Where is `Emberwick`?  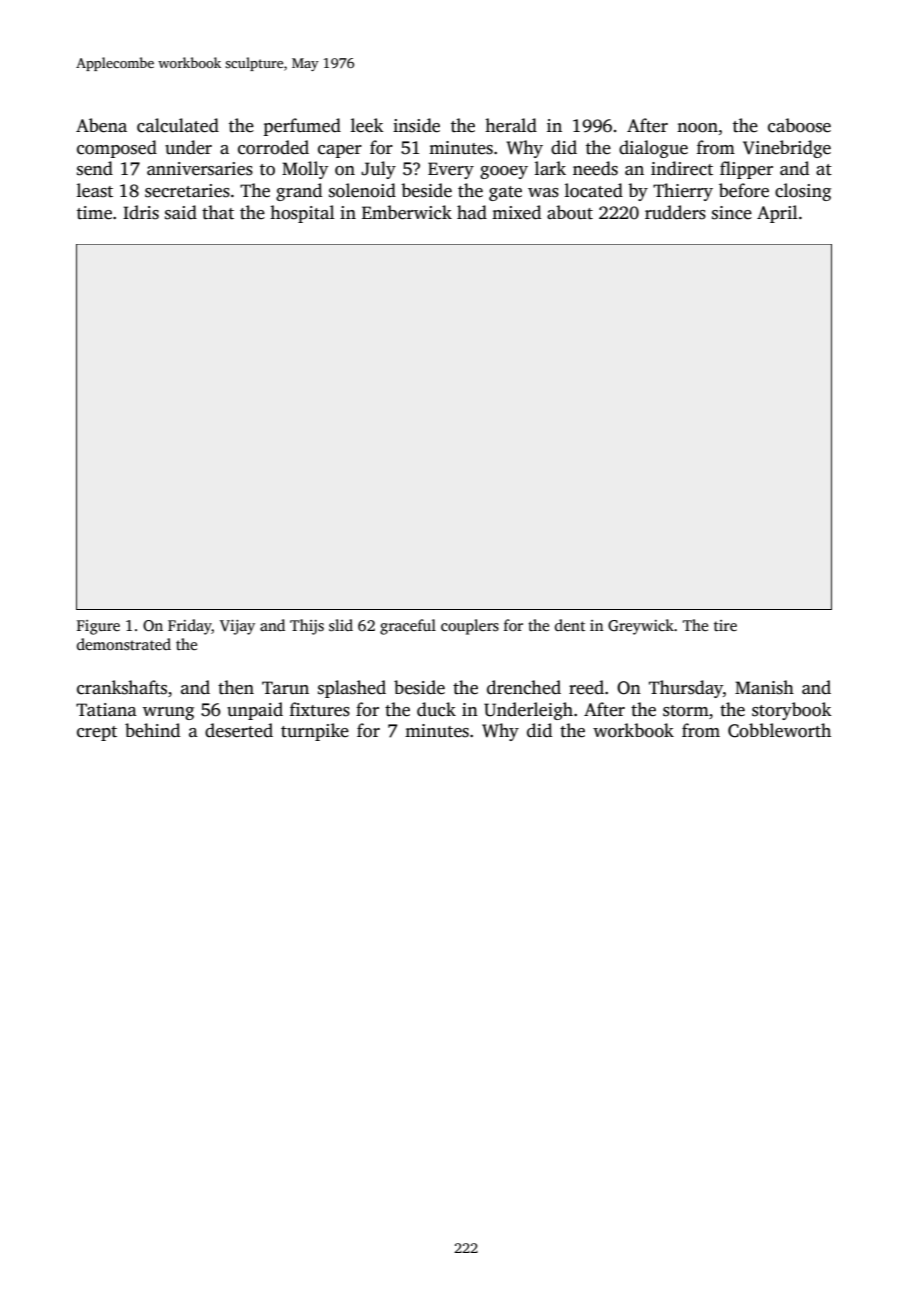
Emberwick is located at coordinates (407, 212).
